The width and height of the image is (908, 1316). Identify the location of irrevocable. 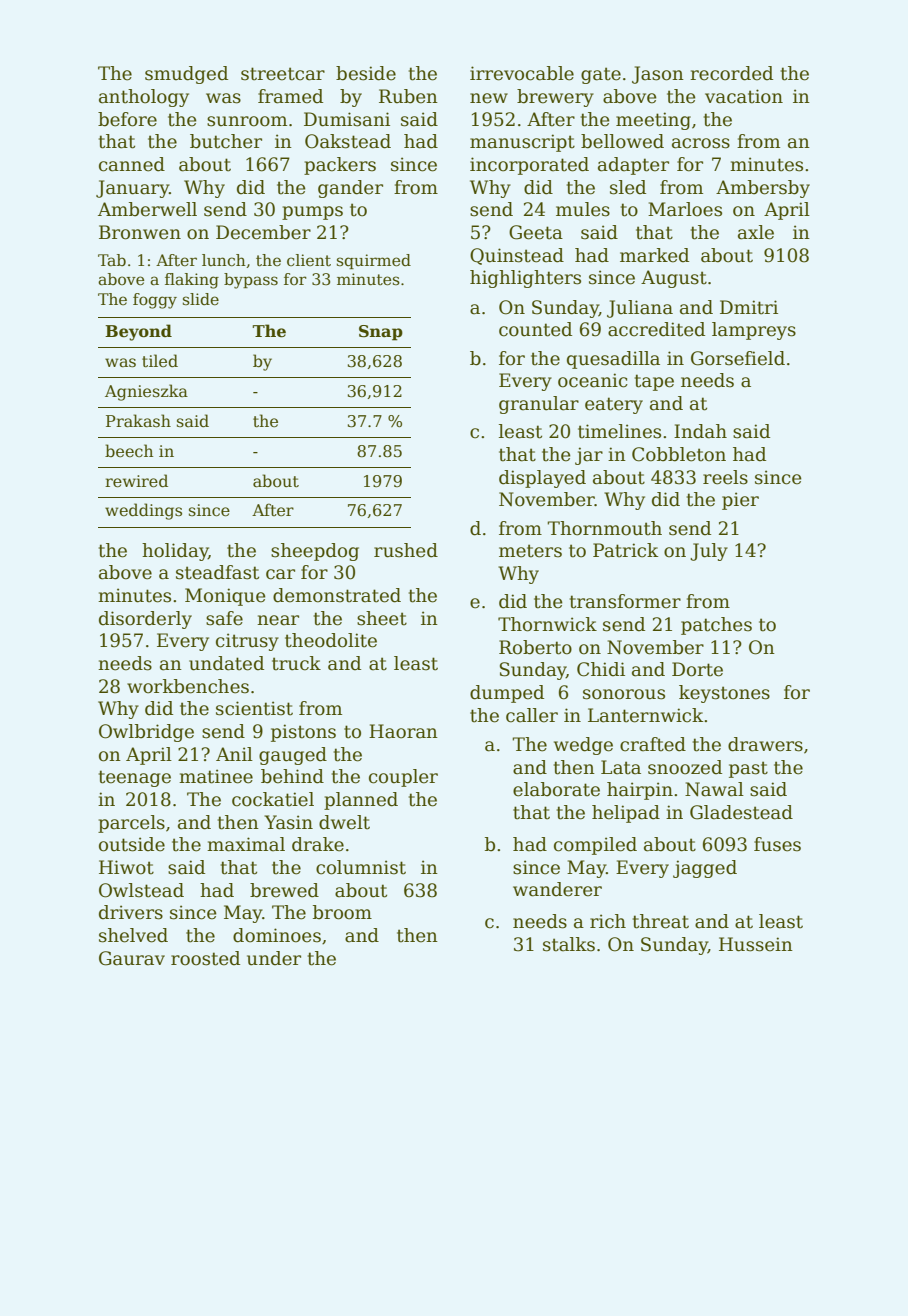
(522, 73).
